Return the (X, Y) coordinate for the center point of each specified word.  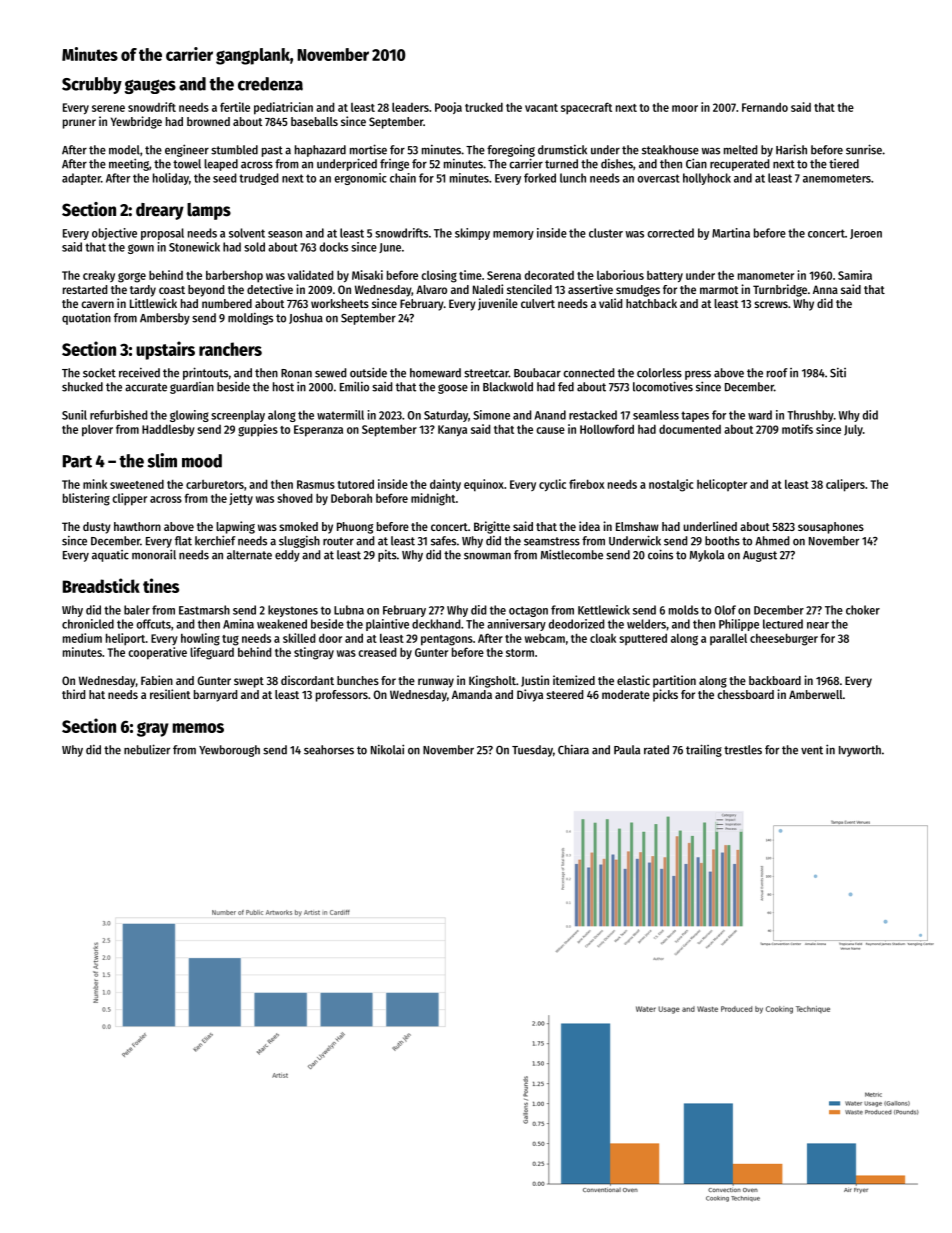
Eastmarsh (204, 610)
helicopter (722, 485)
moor (685, 108)
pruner (79, 124)
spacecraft (586, 108)
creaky (99, 276)
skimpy (472, 234)
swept (249, 682)
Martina (731, 233)
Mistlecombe (572, 554)
